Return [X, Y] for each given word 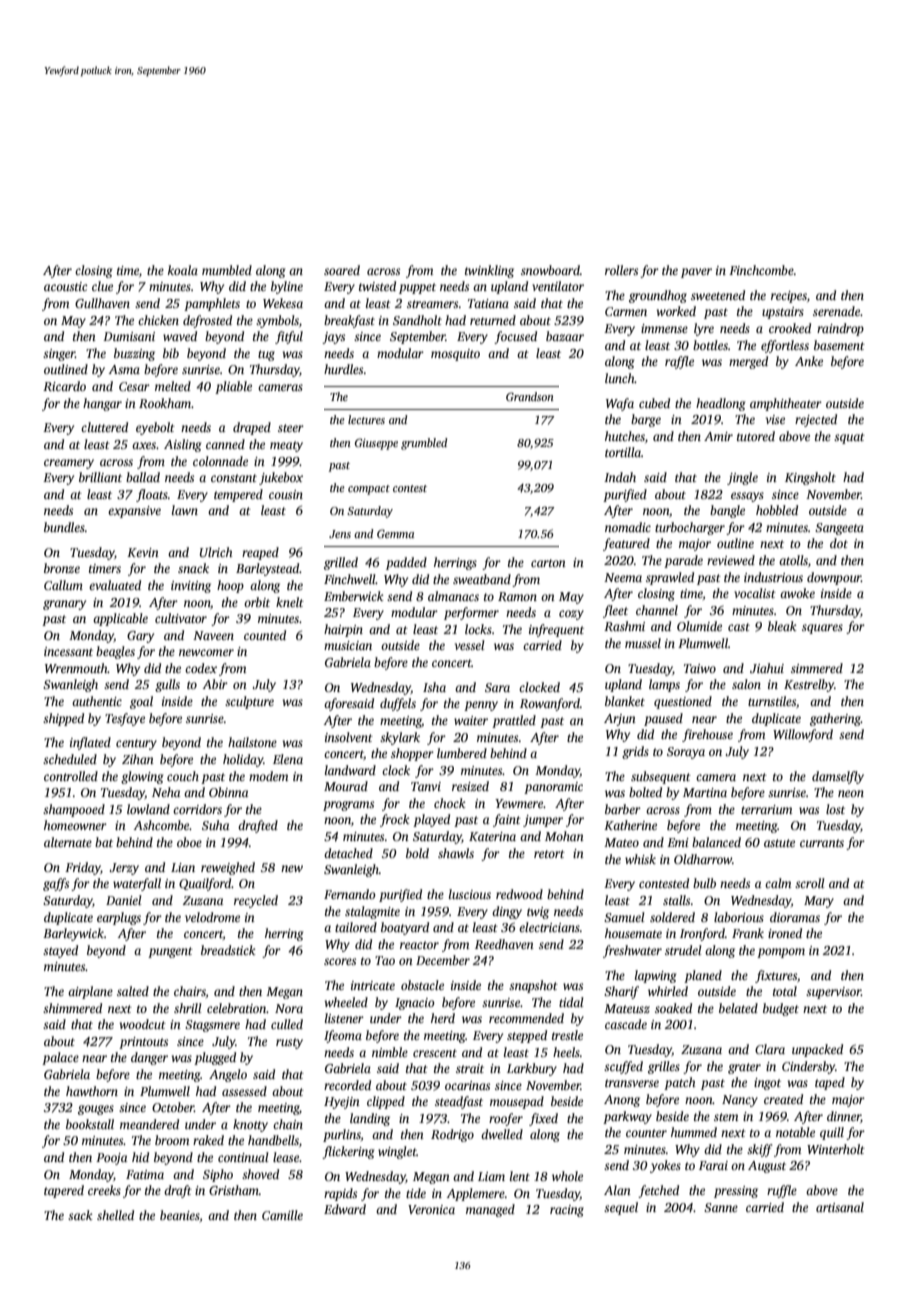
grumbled [424, 444]
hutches [625, 436]
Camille [282, 1215]
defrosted [207, 321]
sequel [621, 1208]
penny [481, 706]
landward [350, 770]
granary [64, 605]
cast [739, 627]
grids [635, 752]
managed [490, 1210]
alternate [68, 842]
